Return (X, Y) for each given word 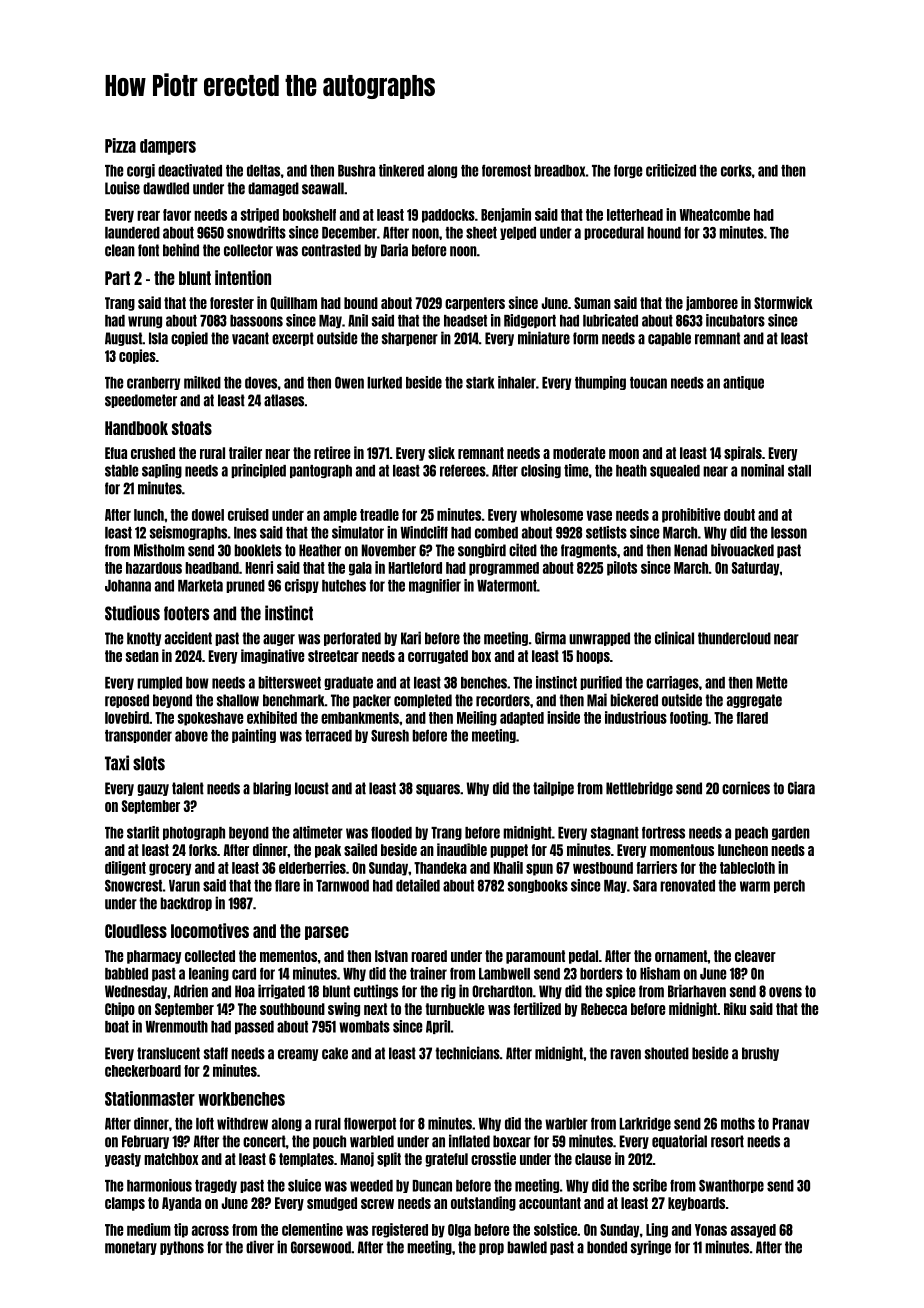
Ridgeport (530, 321)
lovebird (127, 717)
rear (148, 215)
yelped (518, 233)
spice (620, 991)
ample (340, 516)
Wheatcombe (714, 215)
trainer (428, 973)
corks (736, 171)
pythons (182, 1248)
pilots (622, 568)
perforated (352, 639)
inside (563, 717)
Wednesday (136, 992)
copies (137, 356)
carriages (672, 683)
